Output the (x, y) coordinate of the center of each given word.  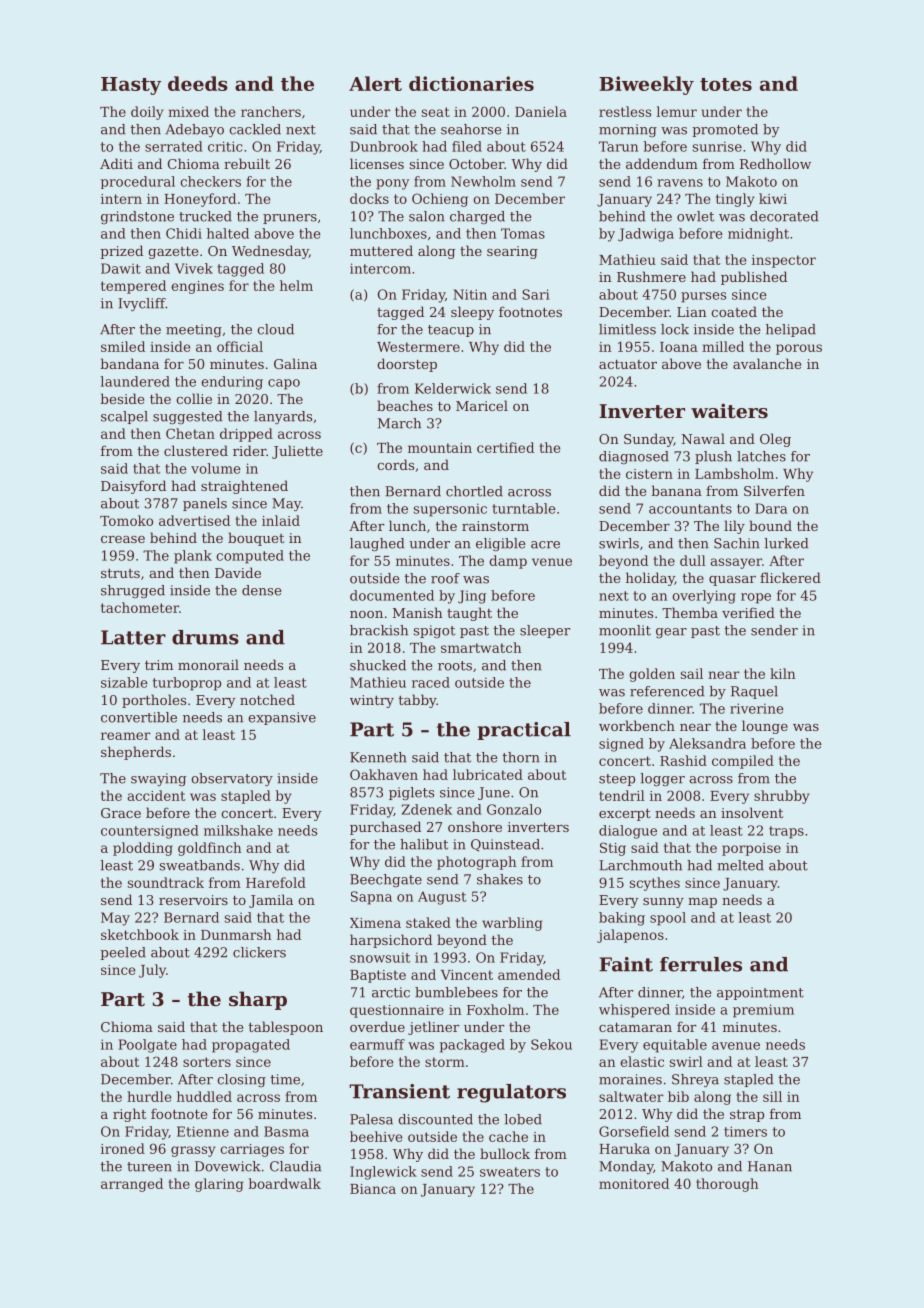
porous (799, 349)
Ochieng (440, 200)
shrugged (133, 591)
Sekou (551, 1044)
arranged (132, 1185)
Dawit (121, 268)
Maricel (482, 405)
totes (726, 84)
